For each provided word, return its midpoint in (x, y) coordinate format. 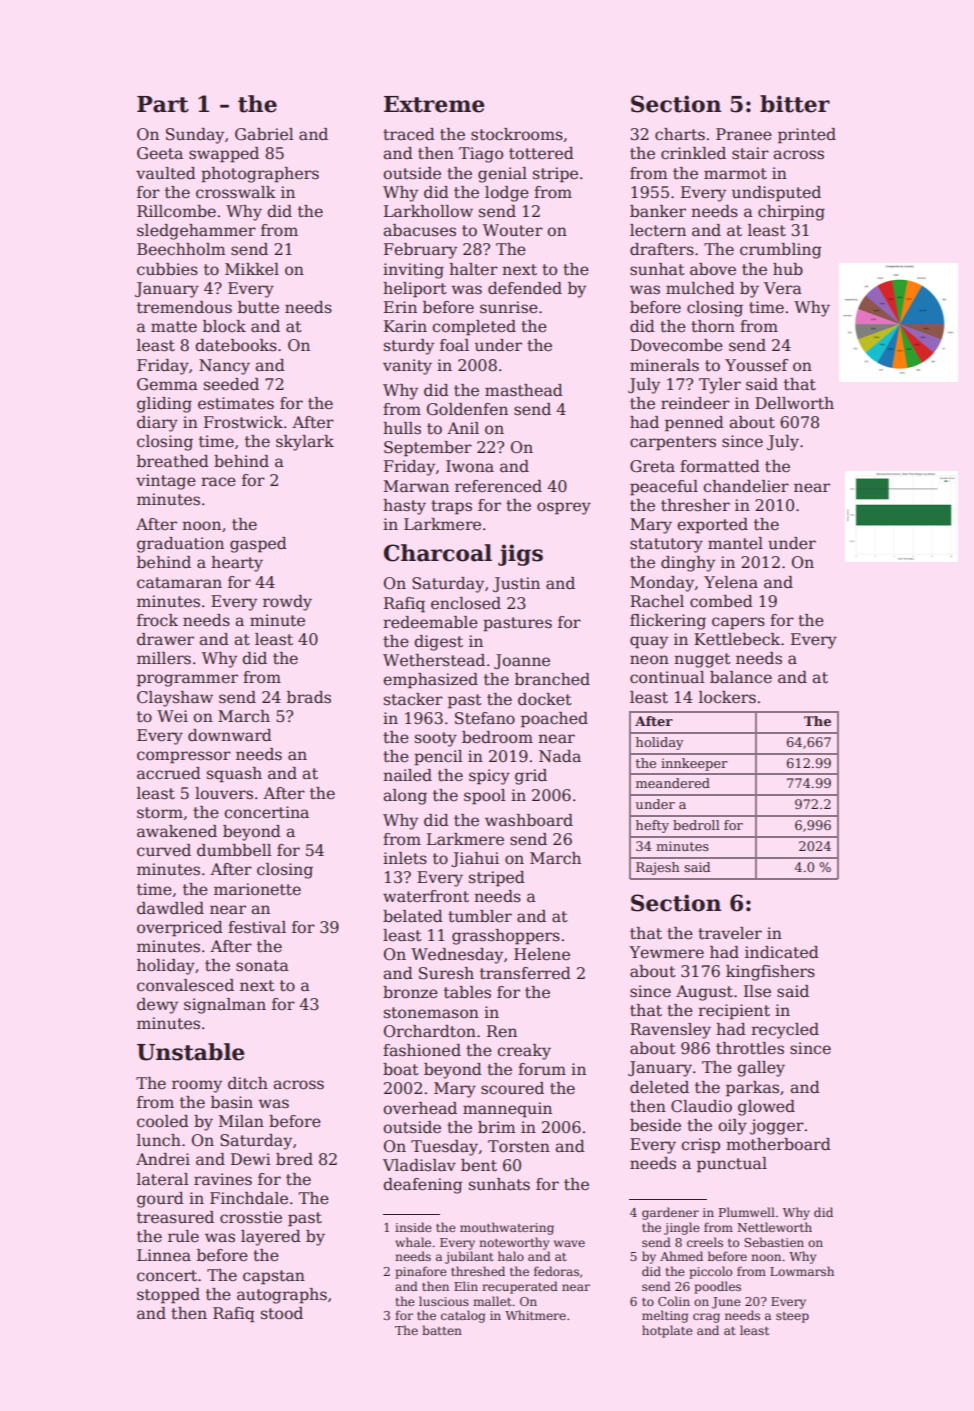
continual (667, 677)
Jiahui (475, 859)
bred (294, 1159)
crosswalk (236, 192)
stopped (168, 1296)
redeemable (430, 622)
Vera (783, 288)
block (224, 326)
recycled (785, 1031)
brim (497, 1127)
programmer (187, 680)
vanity (407, 367)
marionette (257, 889)
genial (502, 175)
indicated (782, 952)
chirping (791, 213)
